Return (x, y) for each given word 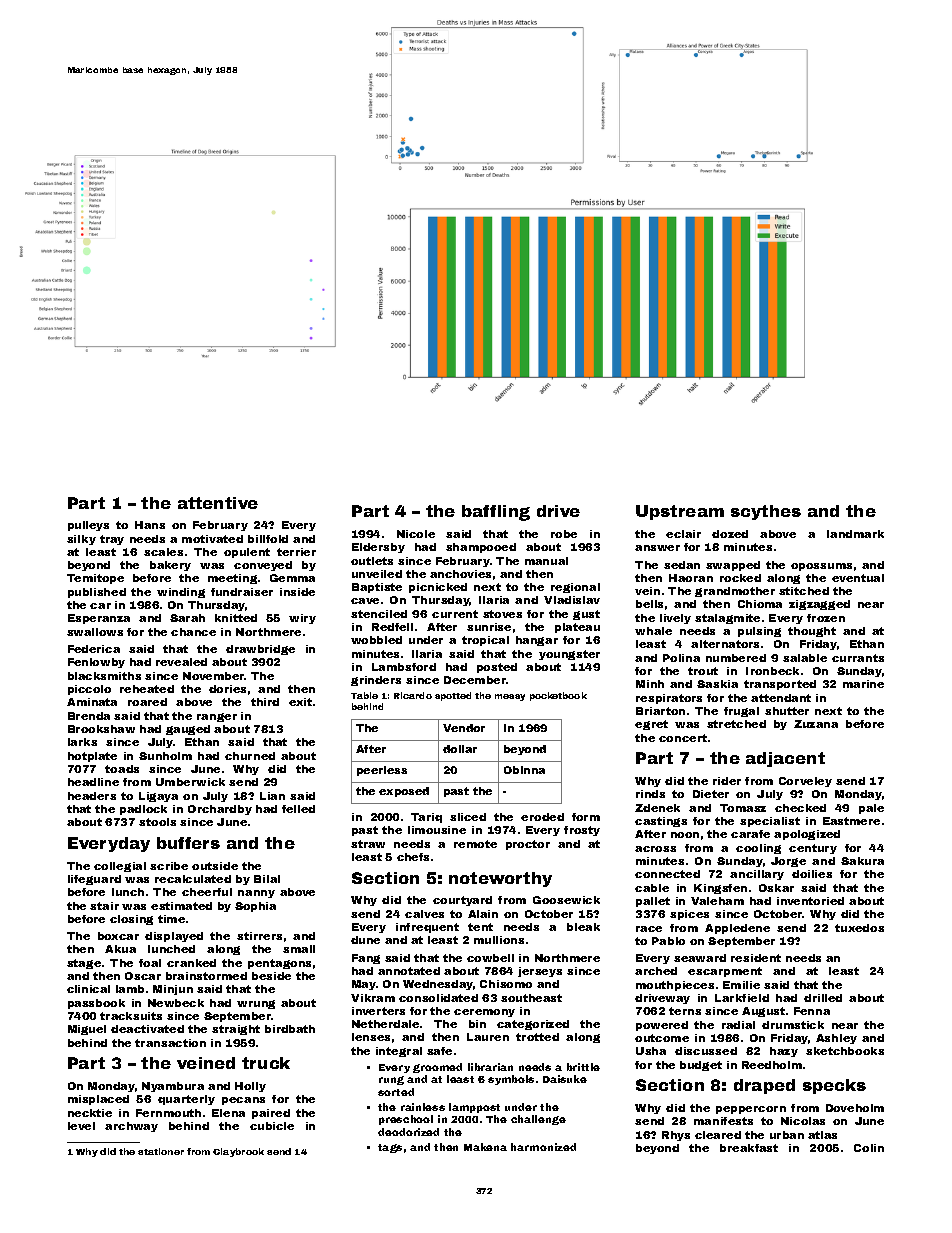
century (813, 849)
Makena (485, 1147)
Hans (150, 525)
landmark (855, 534)
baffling (496, 513)
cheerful (207, 892)
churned (250, 756)
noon (685, 835)
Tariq (426, 818)
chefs (413, 857)
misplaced (98, 1100)
